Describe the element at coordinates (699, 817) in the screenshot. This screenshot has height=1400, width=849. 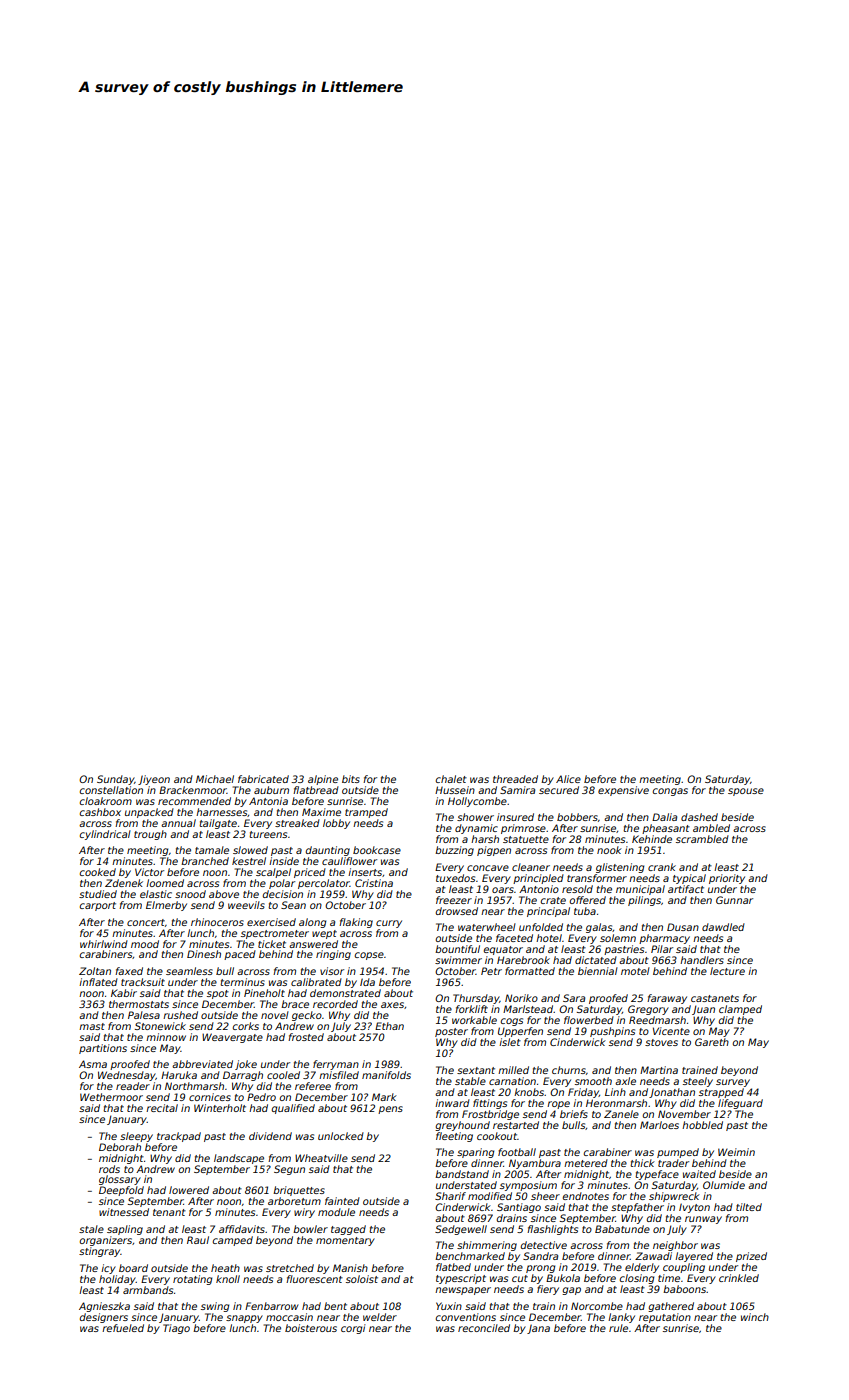
I see `dashed` at that location.
